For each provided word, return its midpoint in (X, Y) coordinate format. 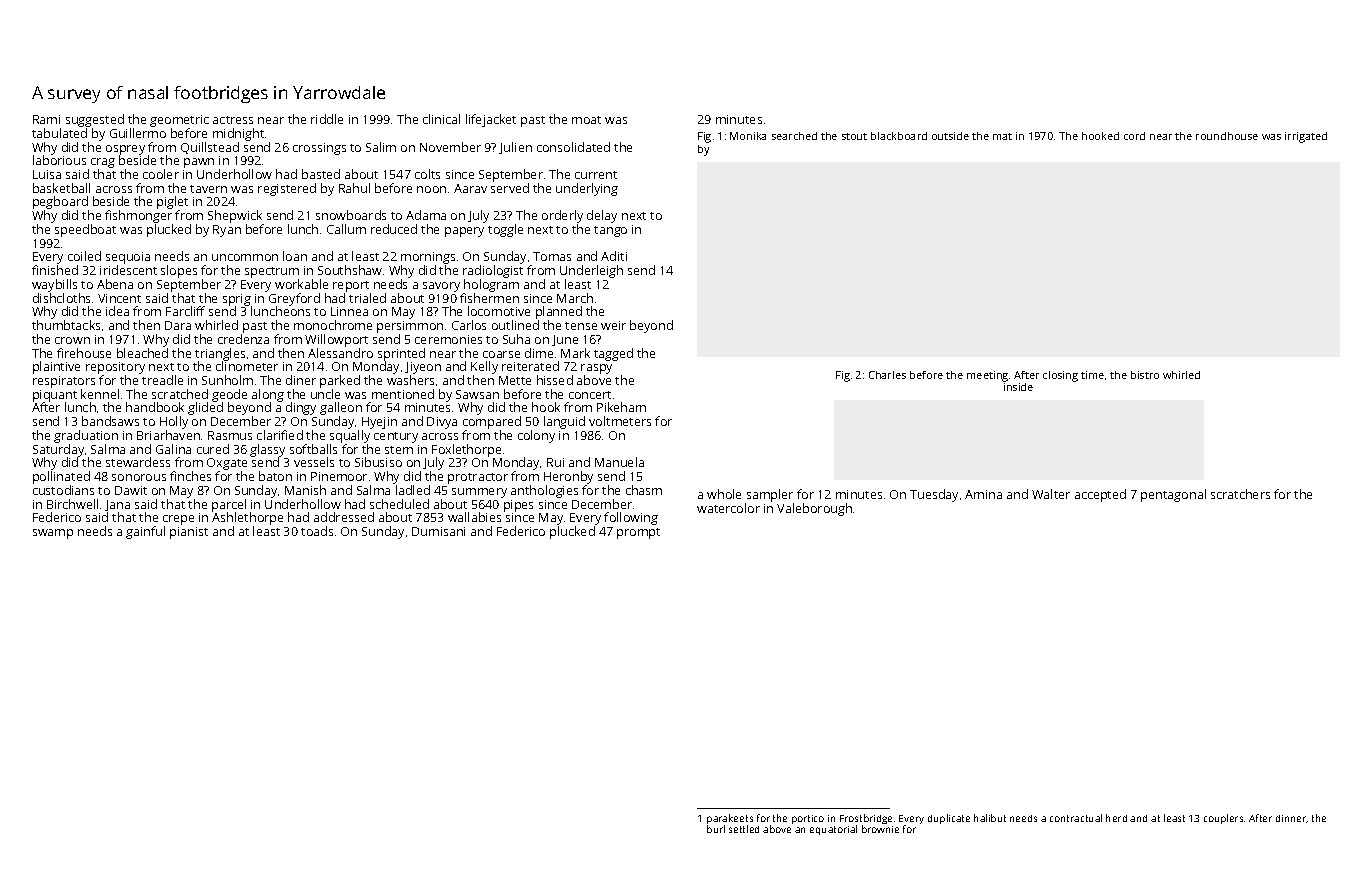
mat (1002, 136)
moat (586, 120)
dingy (301, 409)
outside (950, 136)
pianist (189, 533)
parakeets (730, 819)
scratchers (1240, 494)
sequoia (128, 259)
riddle (327, 119)
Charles (887, 375)
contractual (1076, 818)
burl (716, 829)
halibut (990, 818)
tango (610, 231)
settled (744, 829)
